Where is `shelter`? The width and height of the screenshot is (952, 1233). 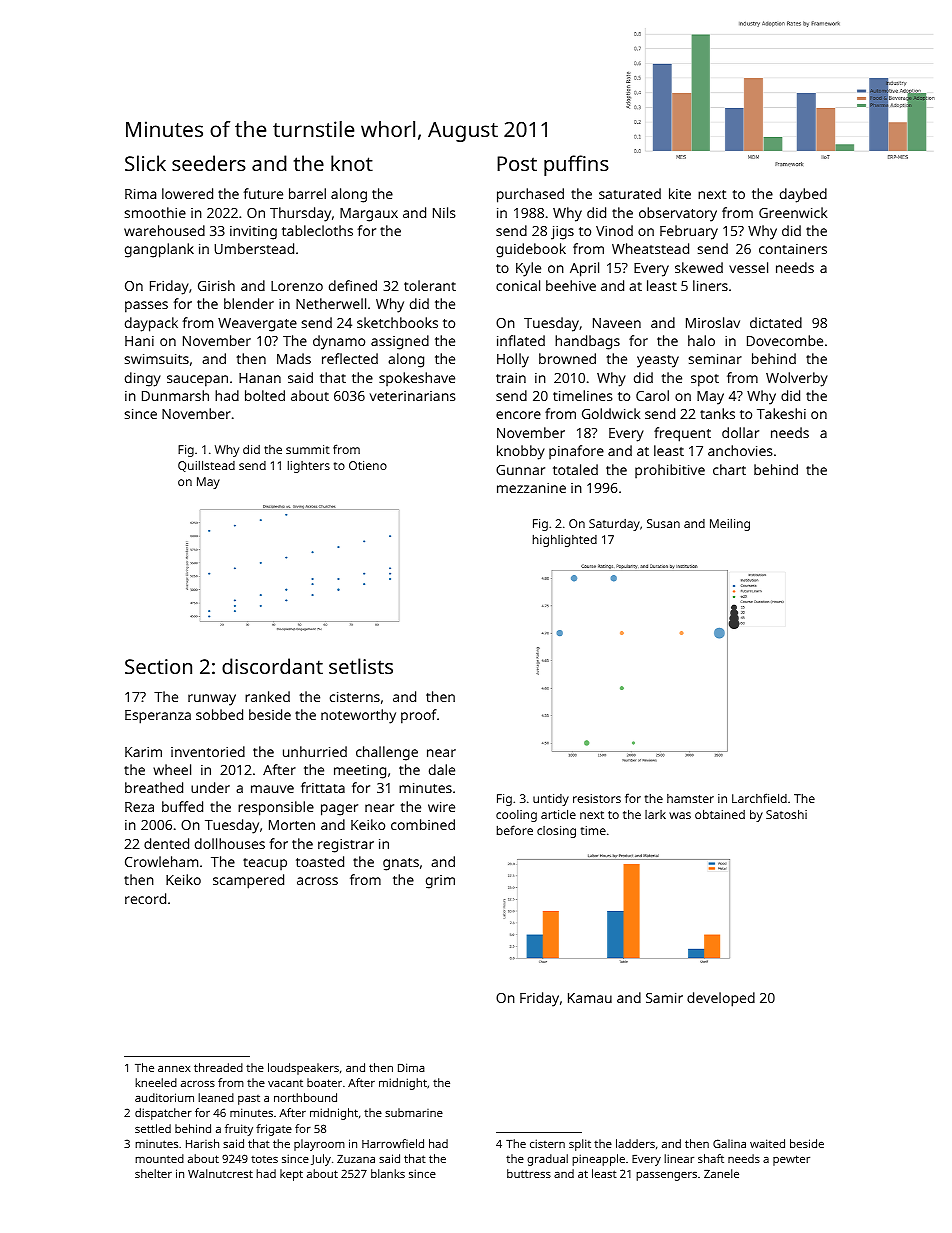 shelter is located at coordinates (153, 1173).
